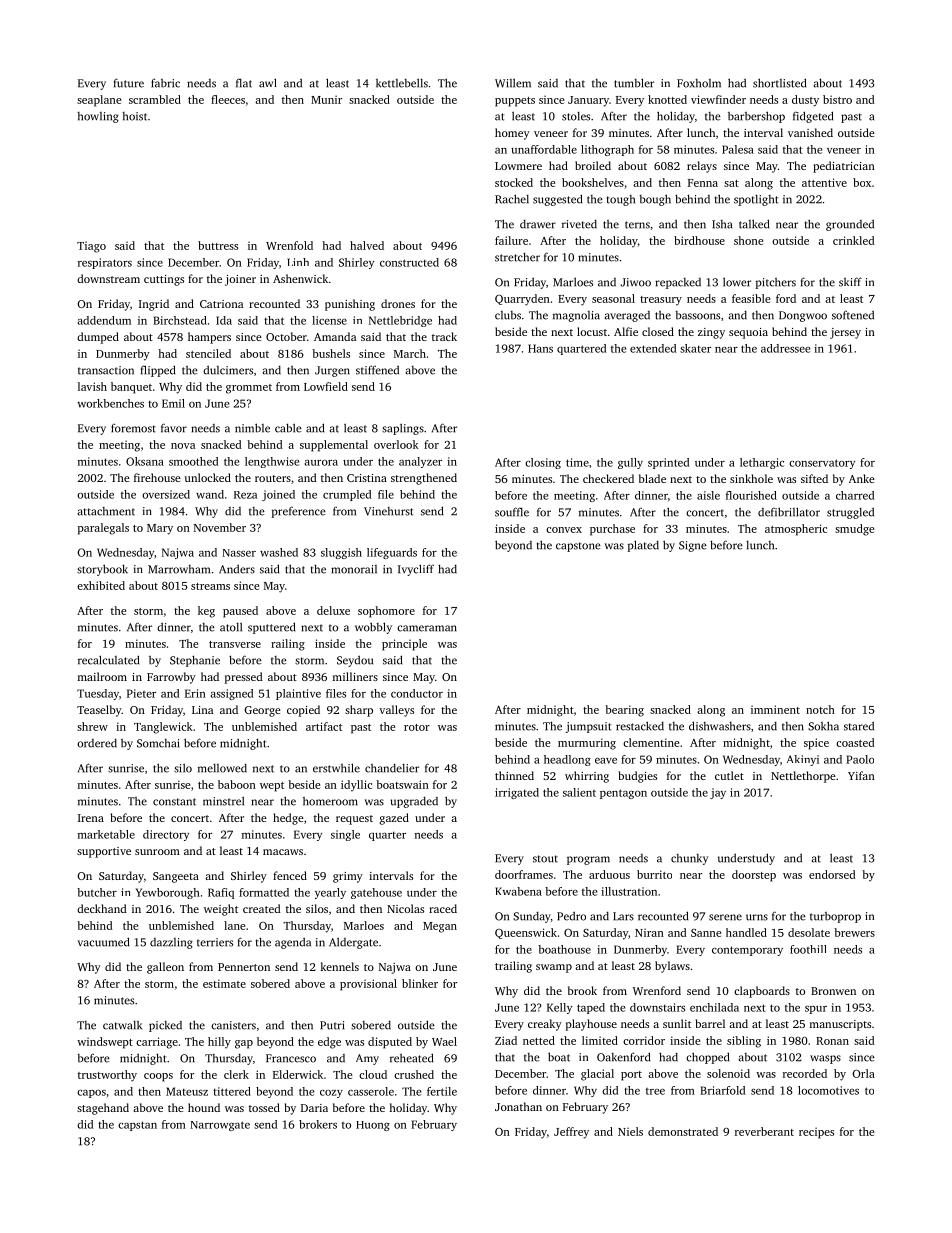  I want to click on Kwabena, so click(518, 891).
